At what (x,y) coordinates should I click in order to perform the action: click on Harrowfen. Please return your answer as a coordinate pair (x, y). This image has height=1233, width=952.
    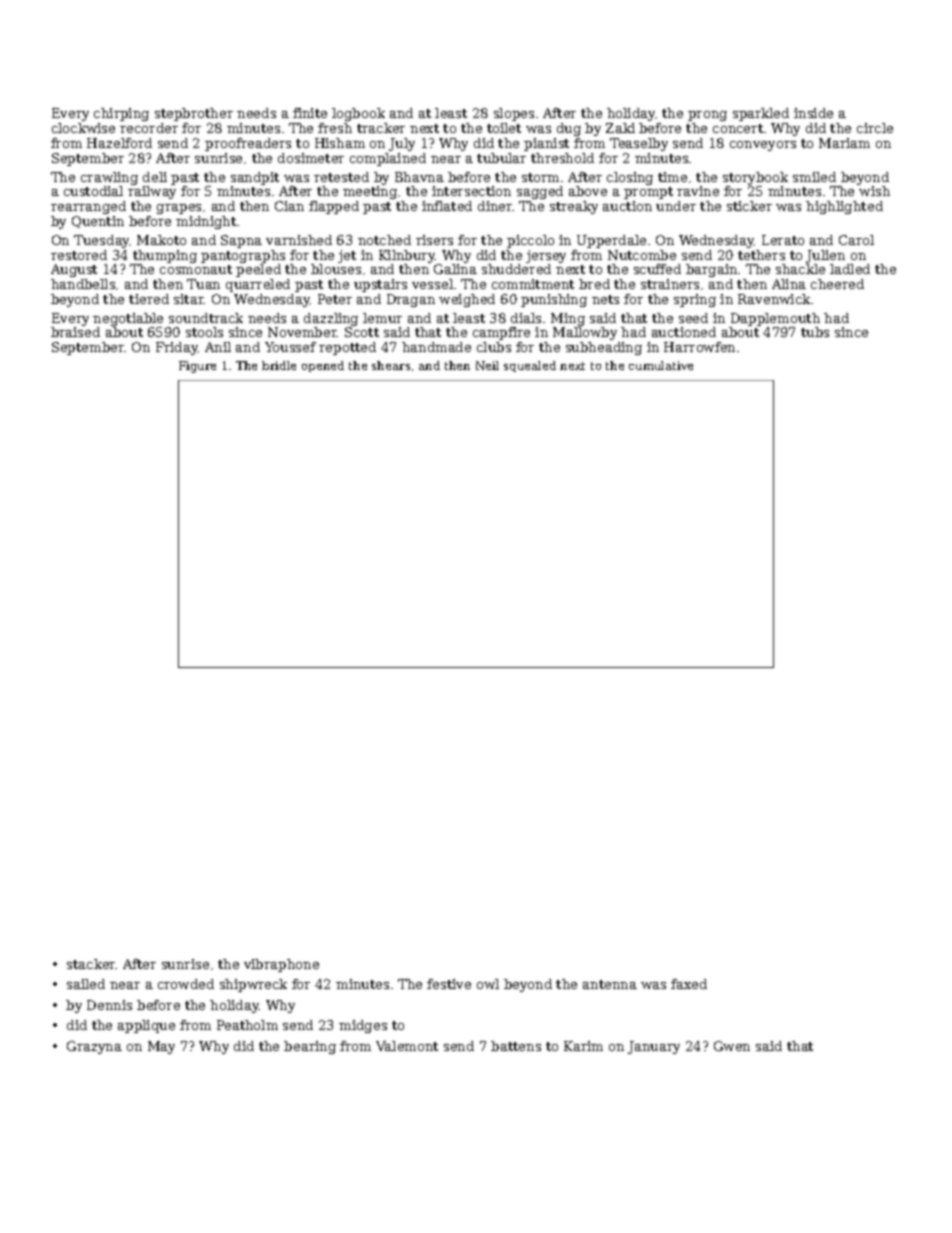
    Looking at the image, I should click on (699, 347).
